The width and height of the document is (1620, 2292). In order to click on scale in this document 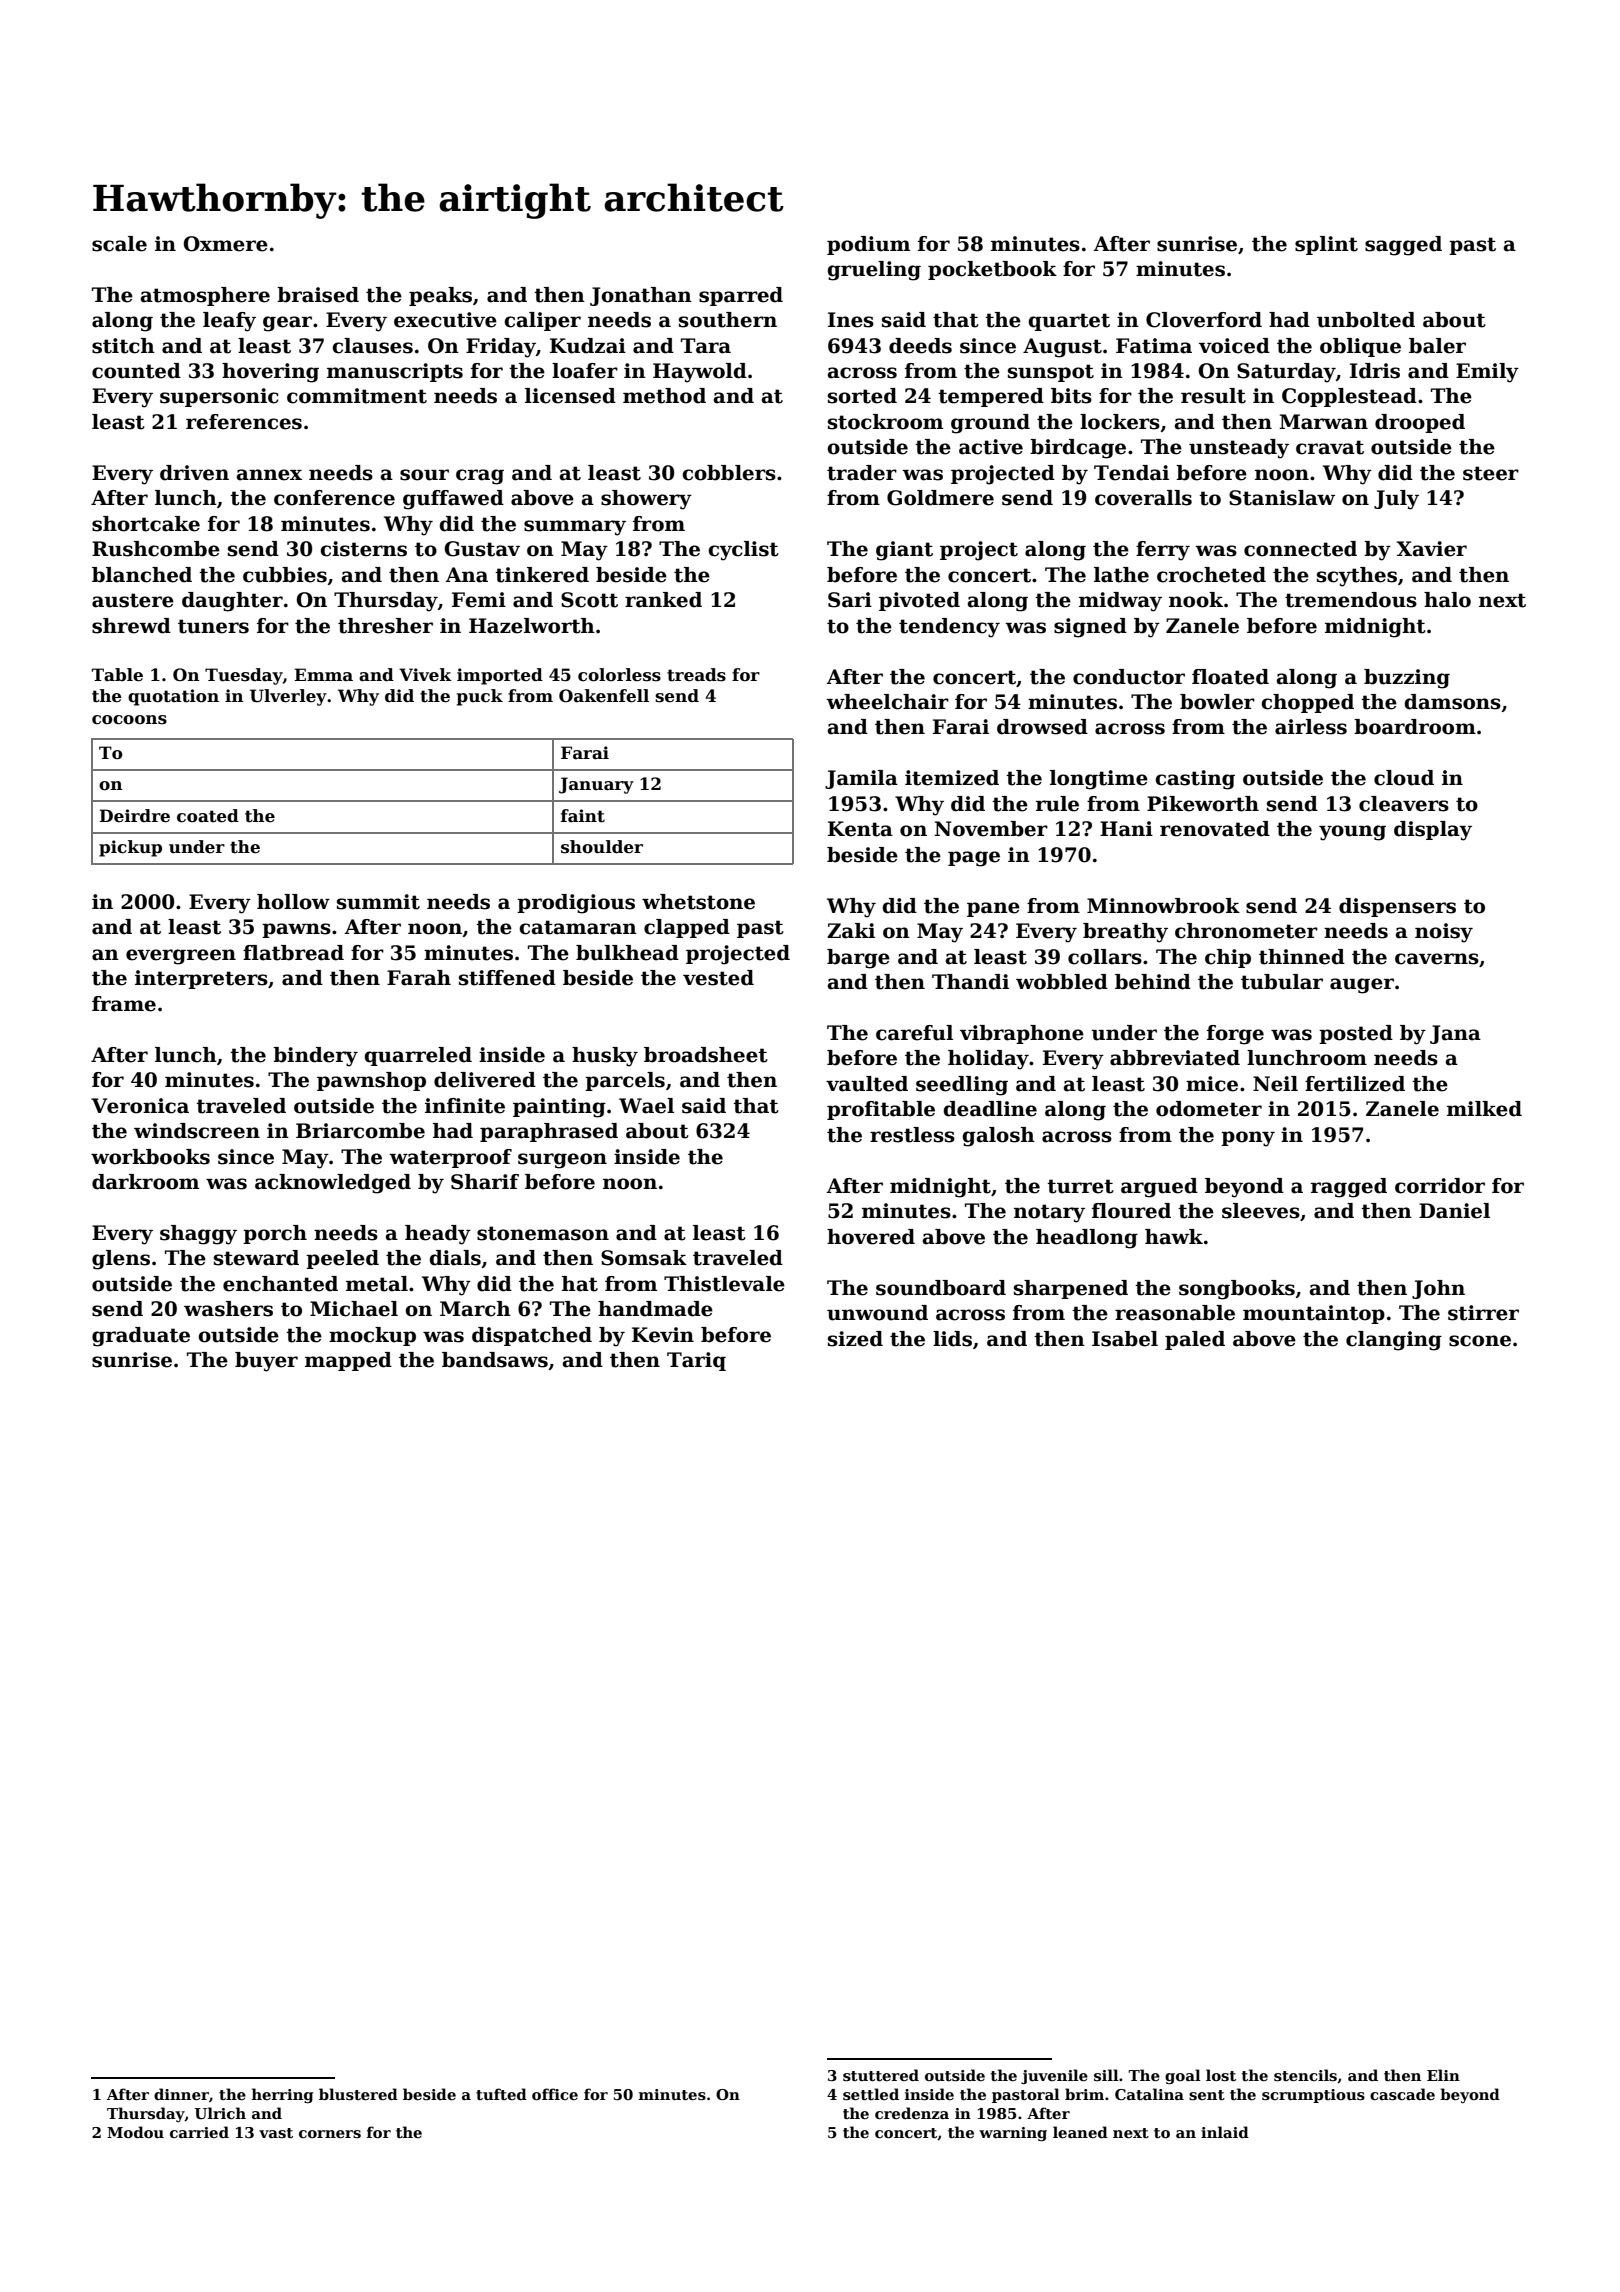, I will do `click(119, 244)`.
